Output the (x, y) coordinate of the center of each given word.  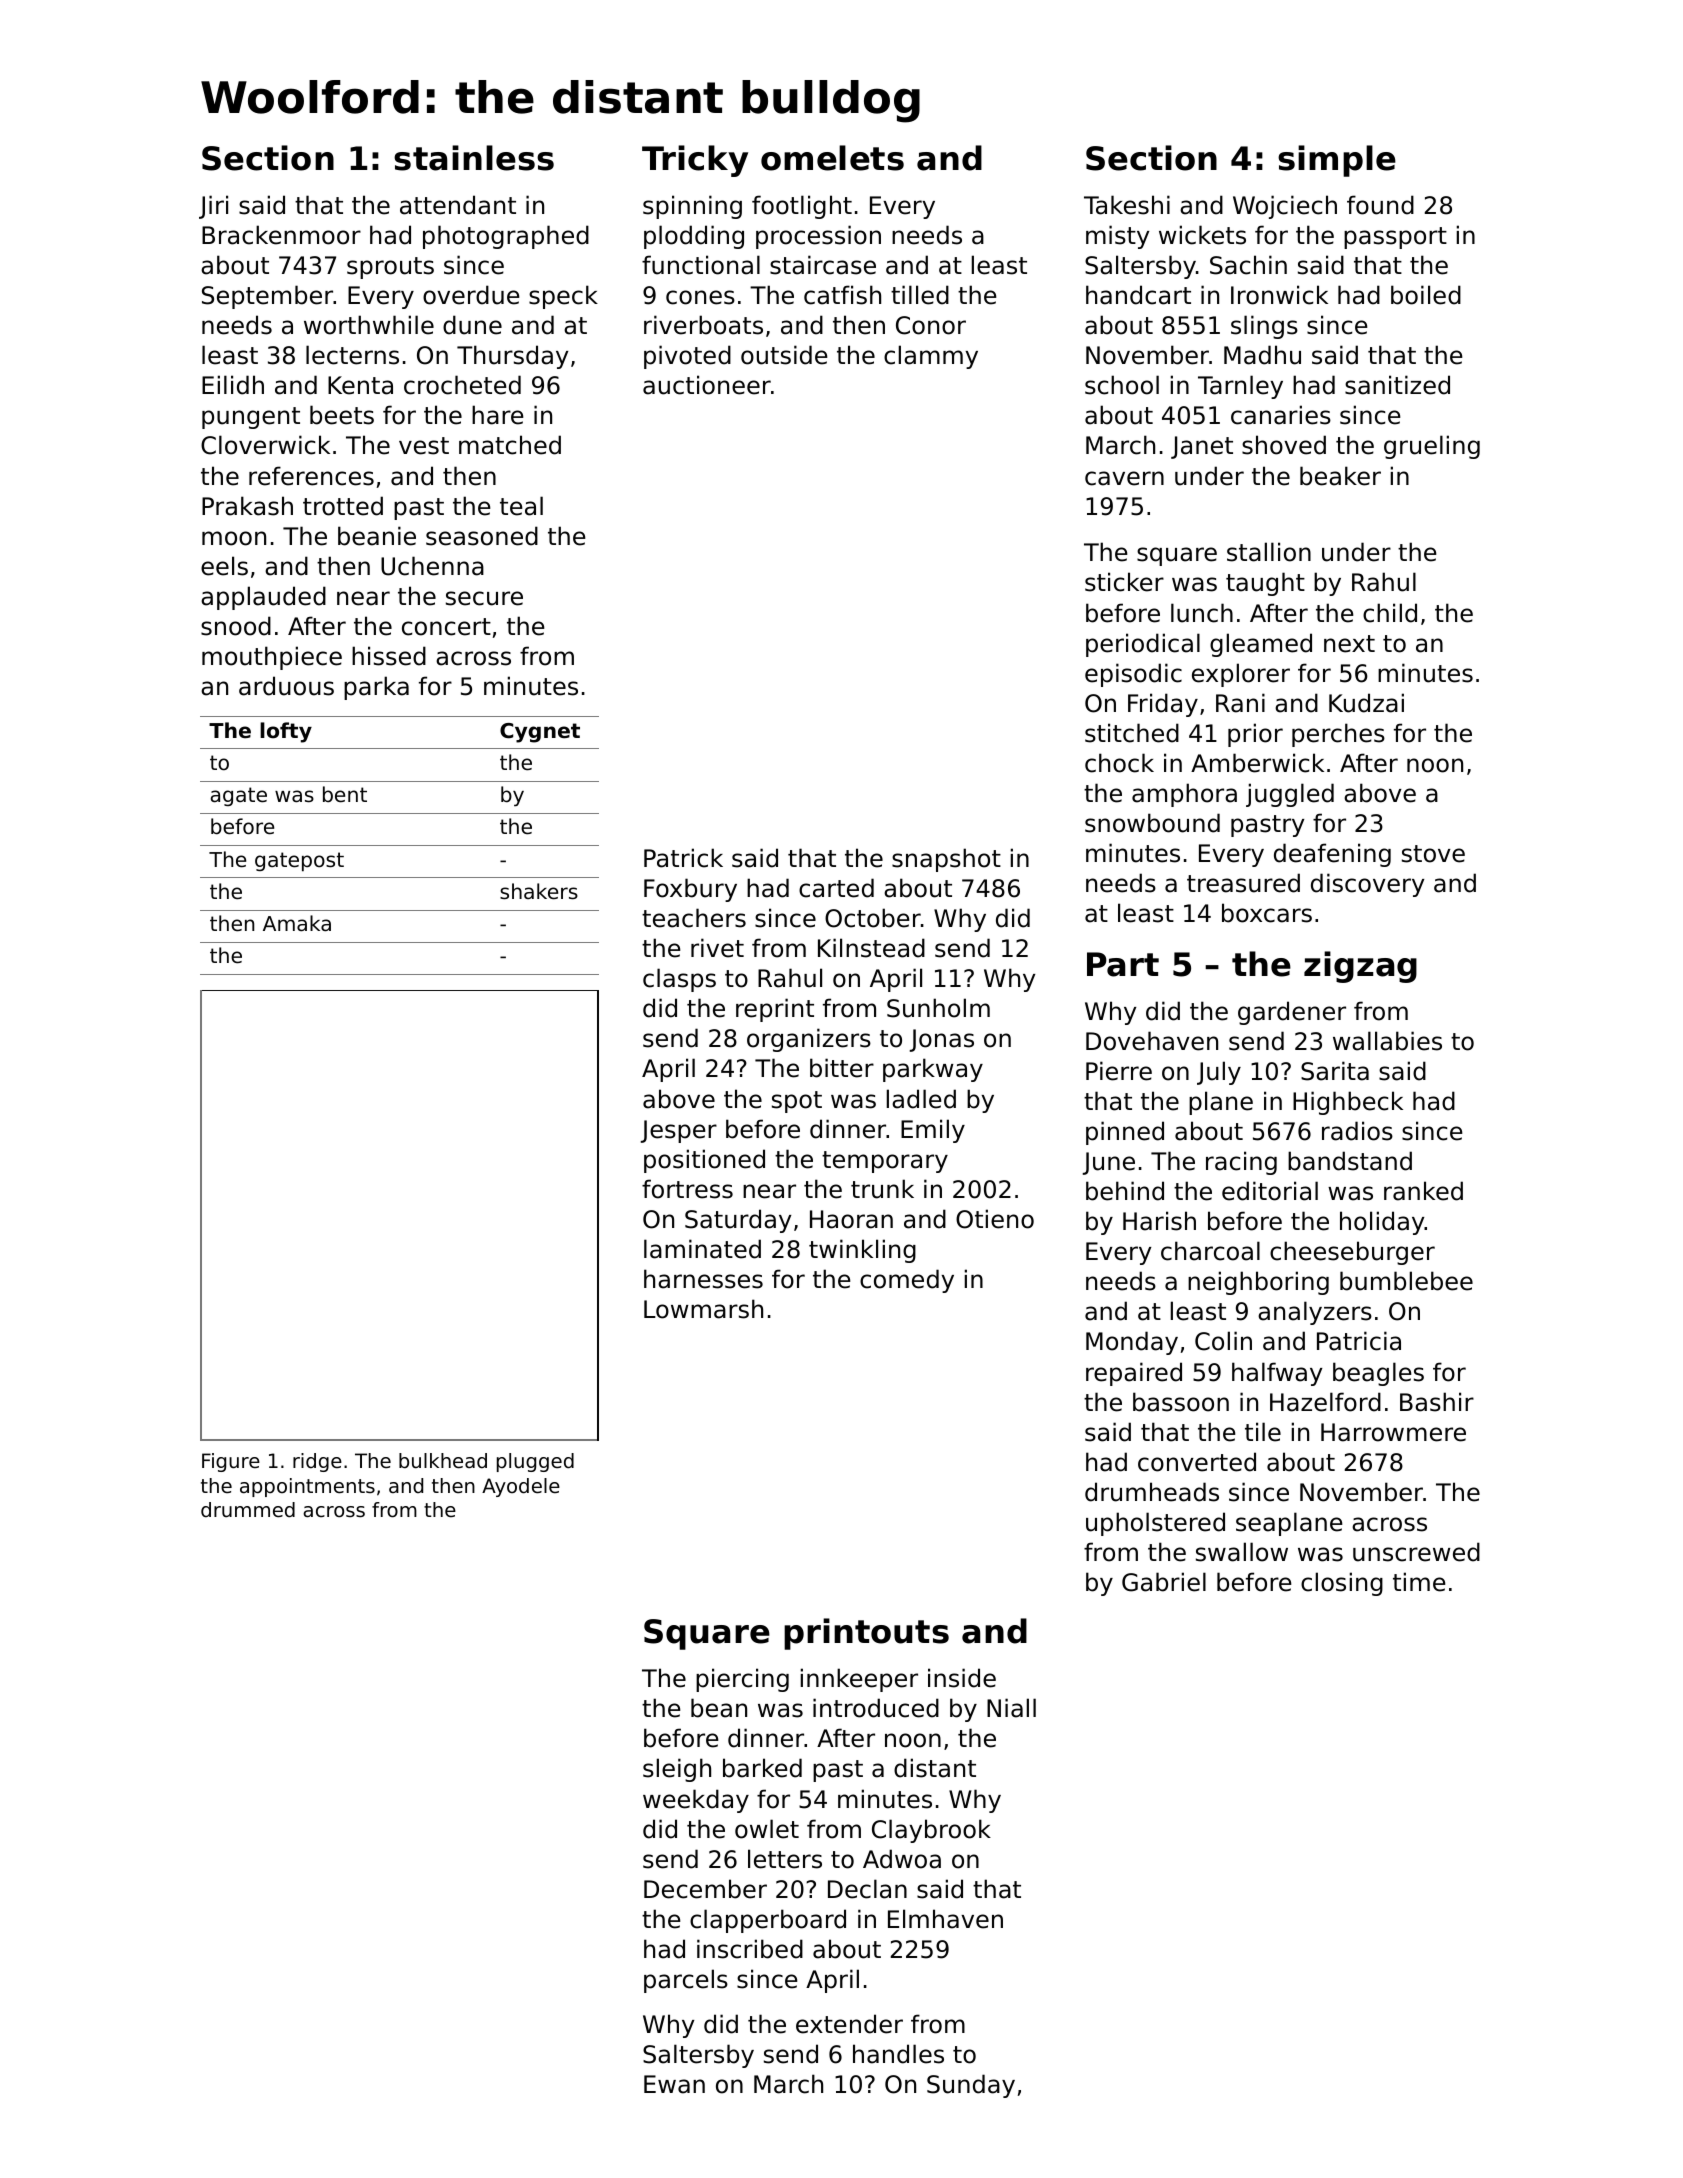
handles (898, 2054)
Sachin (1248, 265)
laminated (702, 1249)
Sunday (971, 2086)
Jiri (213, 207)
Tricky (695, 161)
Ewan (674, 2084)
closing (1342, 1584)
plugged (535, 1462)
